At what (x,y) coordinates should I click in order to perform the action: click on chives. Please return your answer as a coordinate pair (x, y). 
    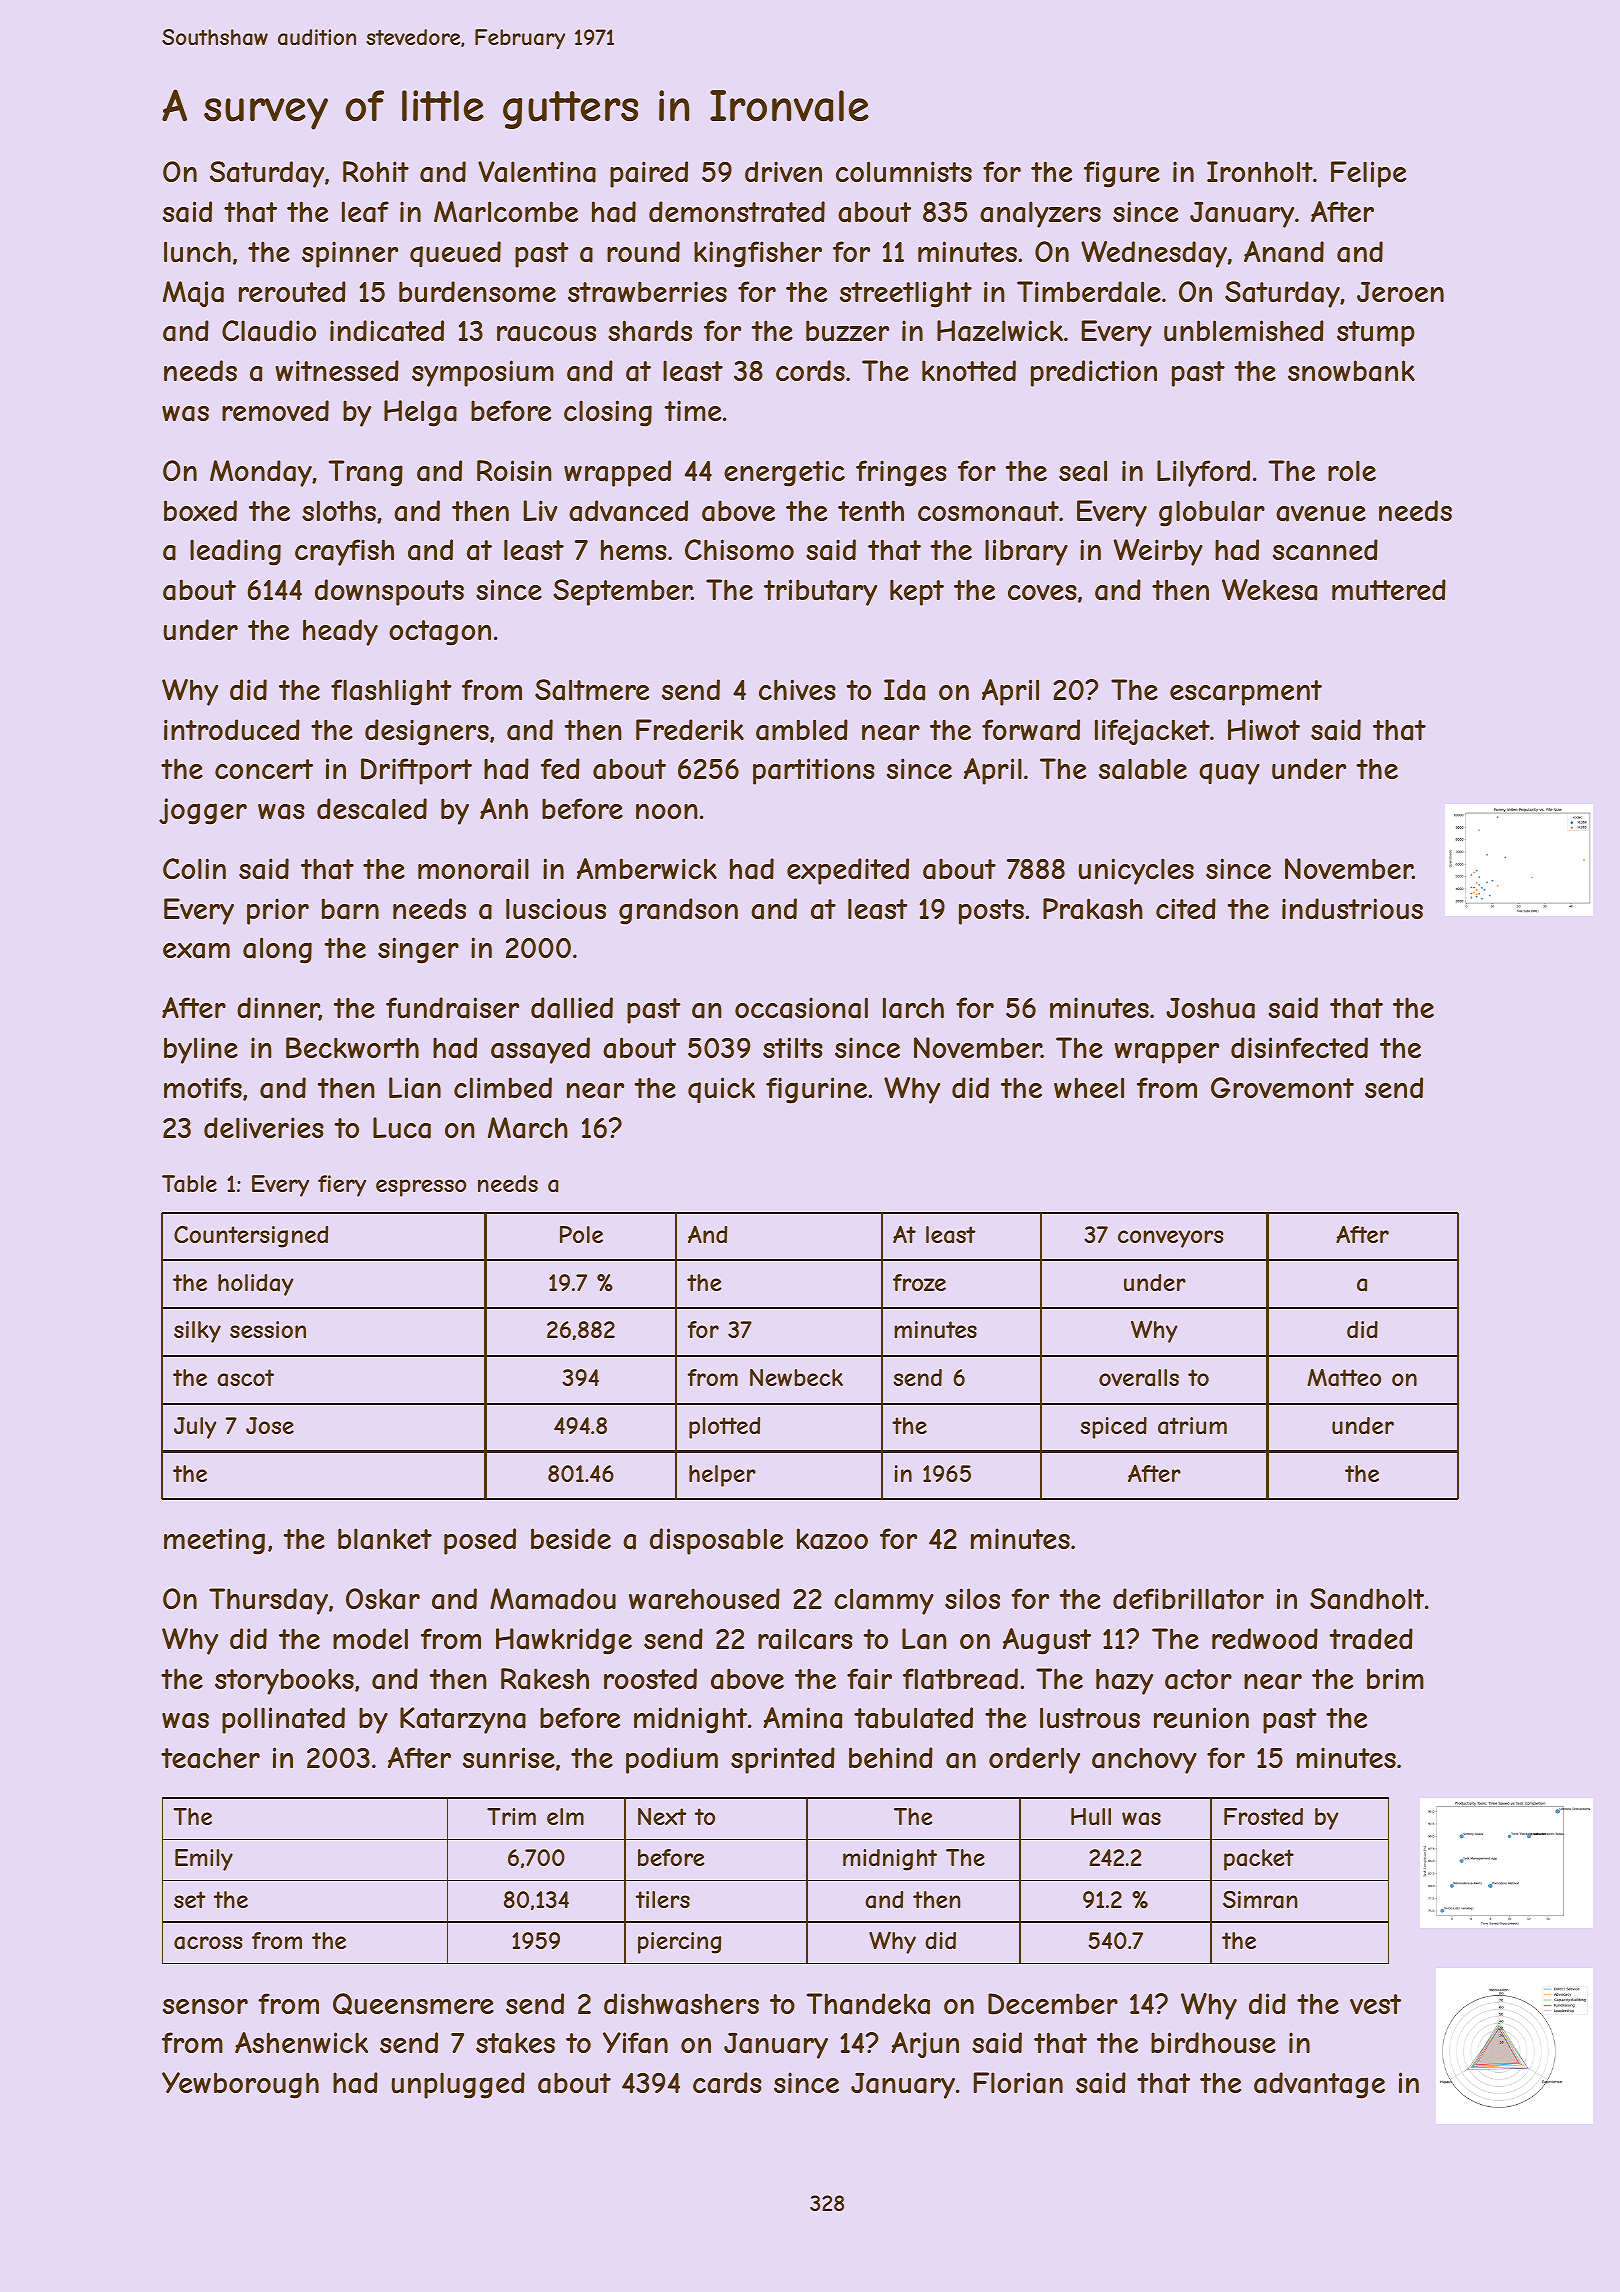
    Looking at the image, I should click on (797, 689).
